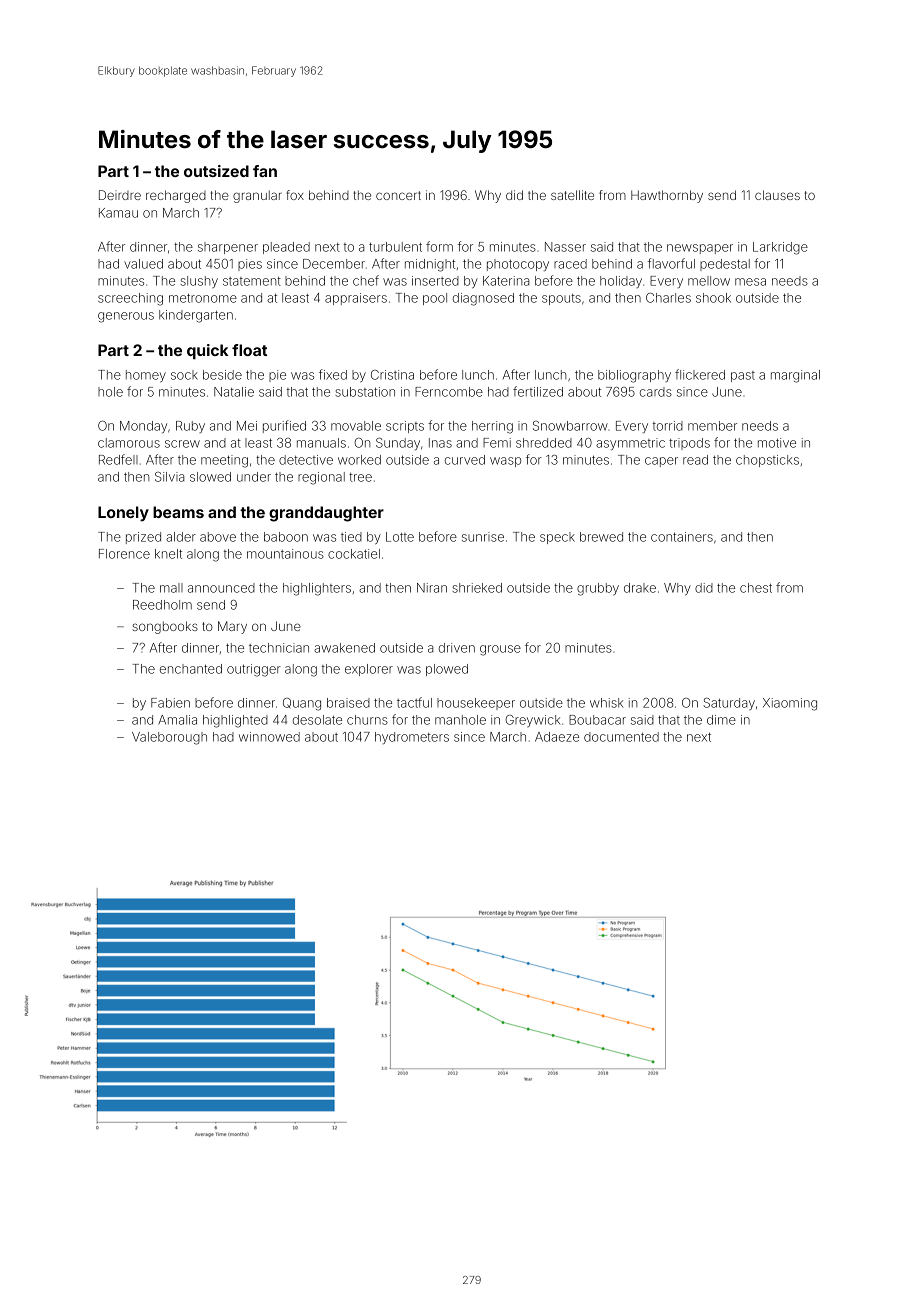 Image resolution: width=924 pixels, height=1308 pixels. Describe the element at coordinates (118, 213) in the screenshot. I see `Kamau` at that location.
